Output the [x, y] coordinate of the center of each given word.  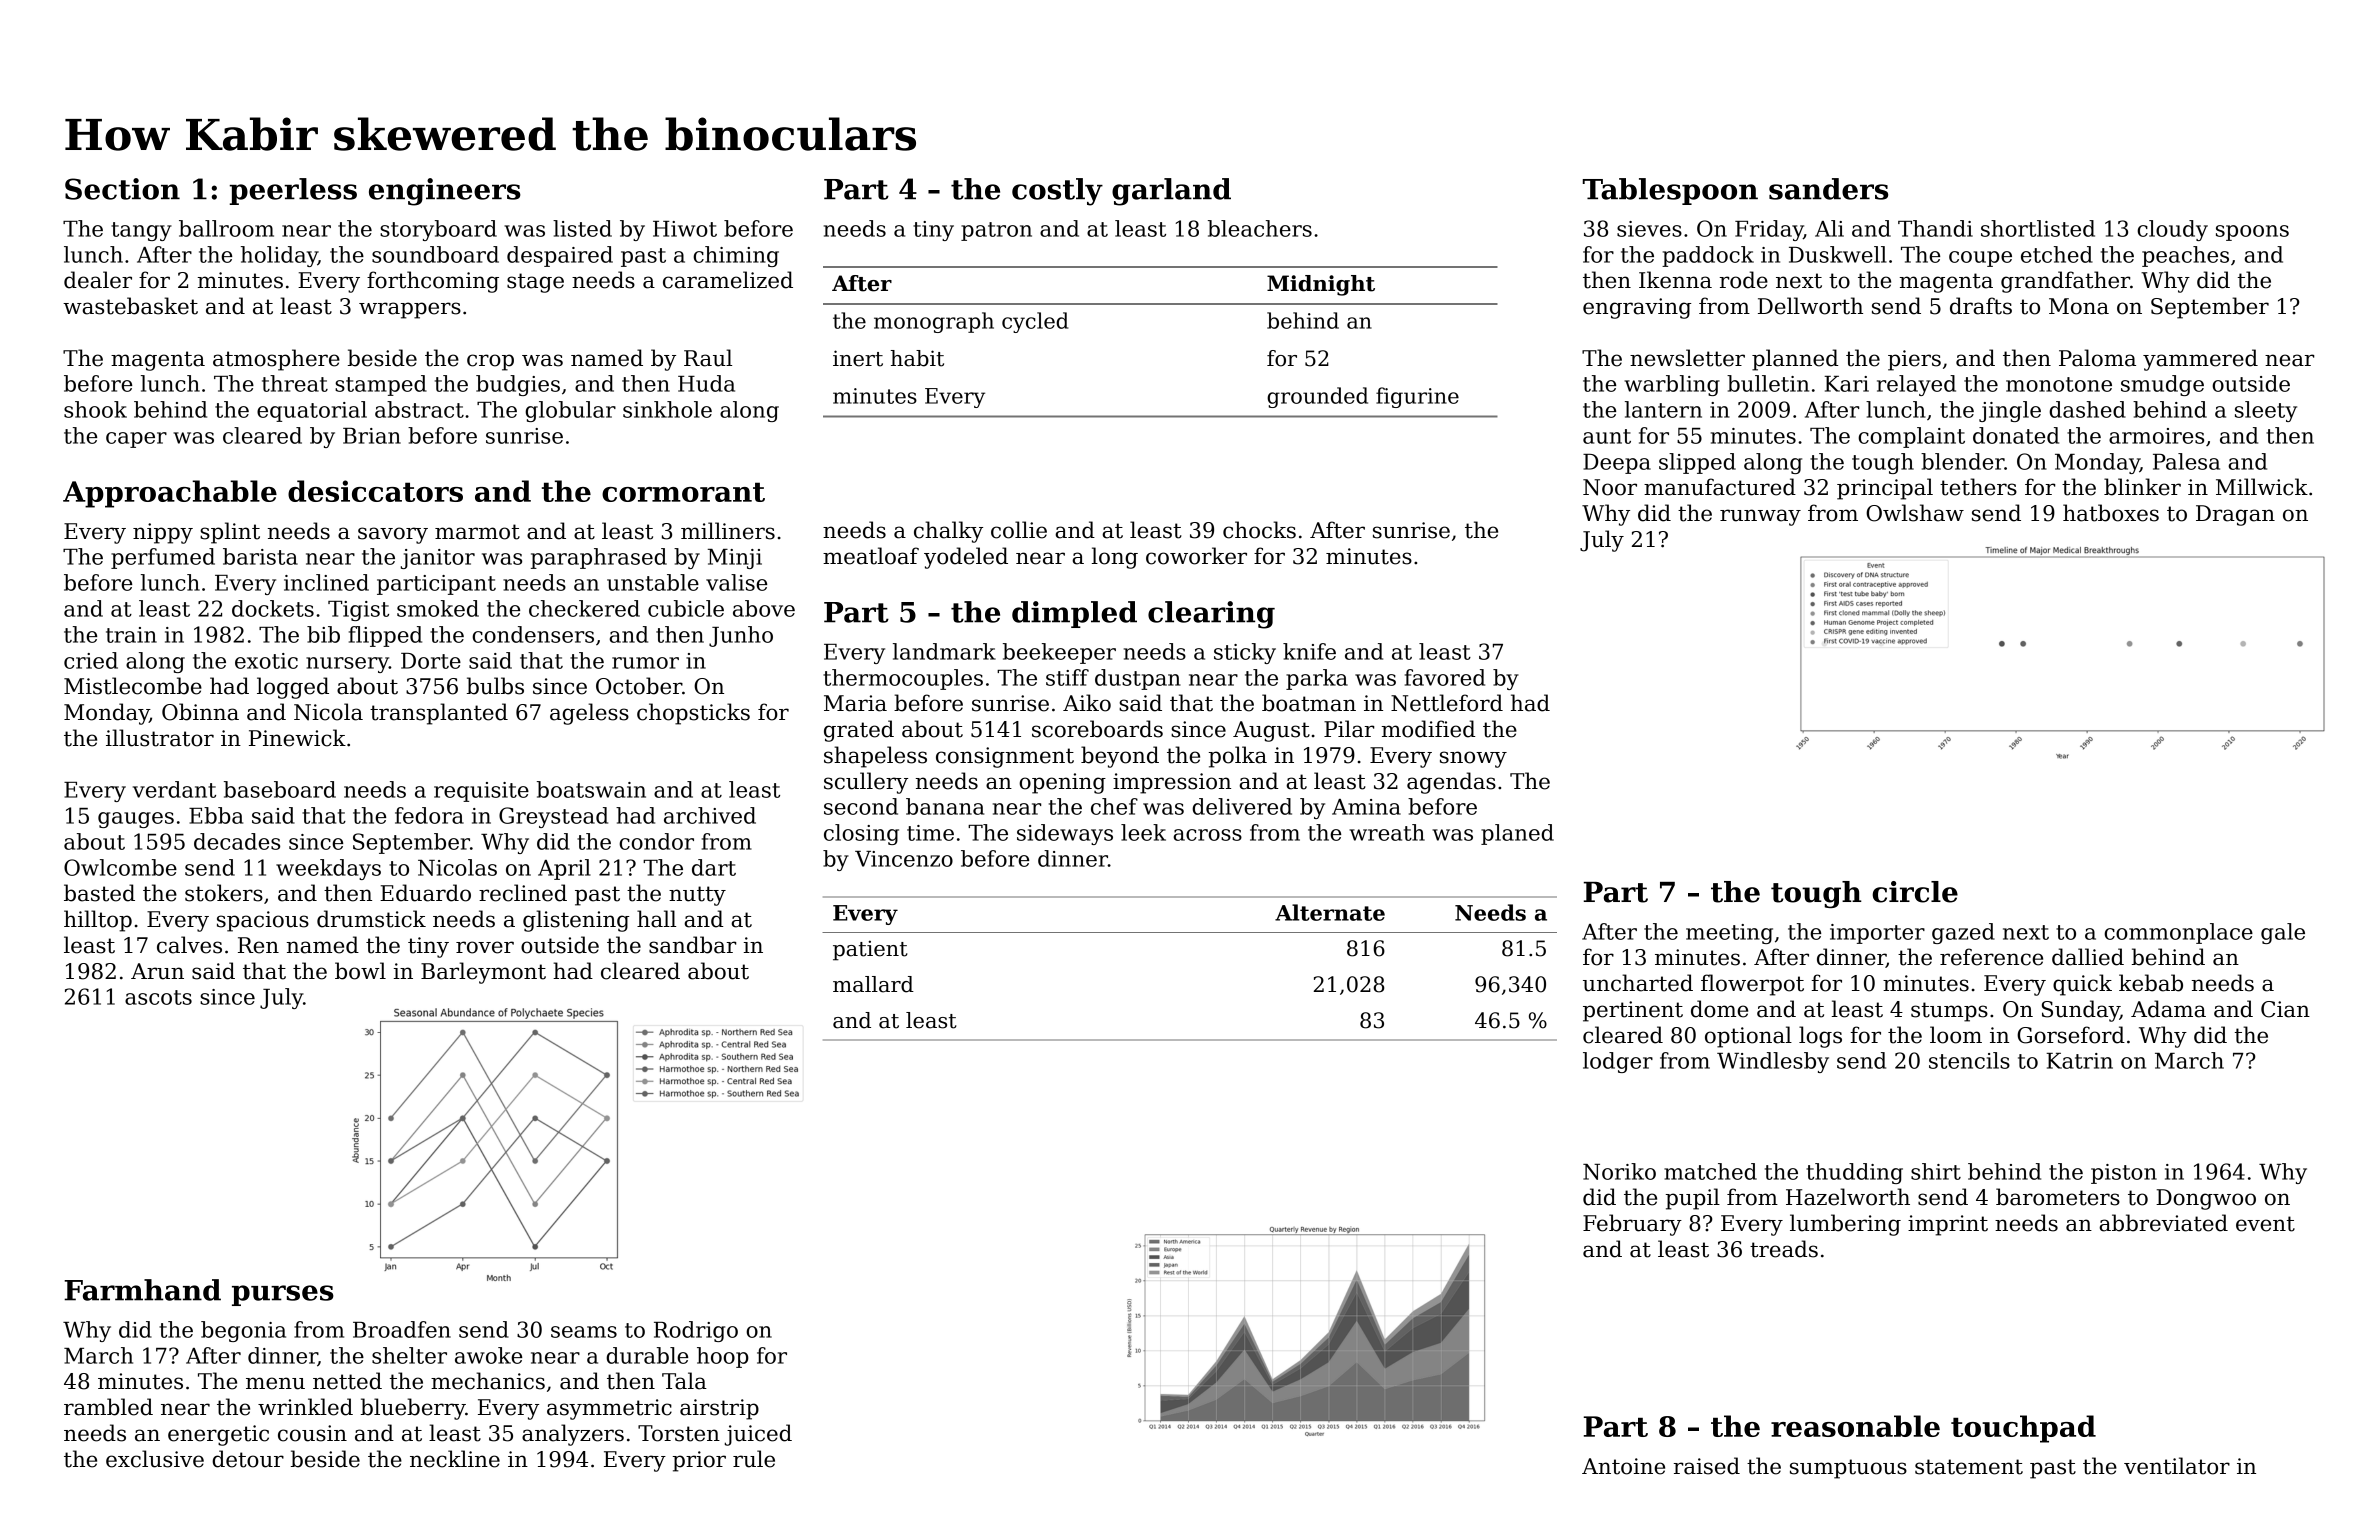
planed [1517, 834]
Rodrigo [696, 1331]
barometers [2058, 1197]
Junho [741, 636]
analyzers [573, 1435]
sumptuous [1848, 1469]
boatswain [591, 789]
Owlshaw [1915, 513]
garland [1171, 192]
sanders [1828, 189]
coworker [1196, 556]
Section [122, 189]
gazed [1963, 933]
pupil [1693, 1199]
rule [754, 1459]
